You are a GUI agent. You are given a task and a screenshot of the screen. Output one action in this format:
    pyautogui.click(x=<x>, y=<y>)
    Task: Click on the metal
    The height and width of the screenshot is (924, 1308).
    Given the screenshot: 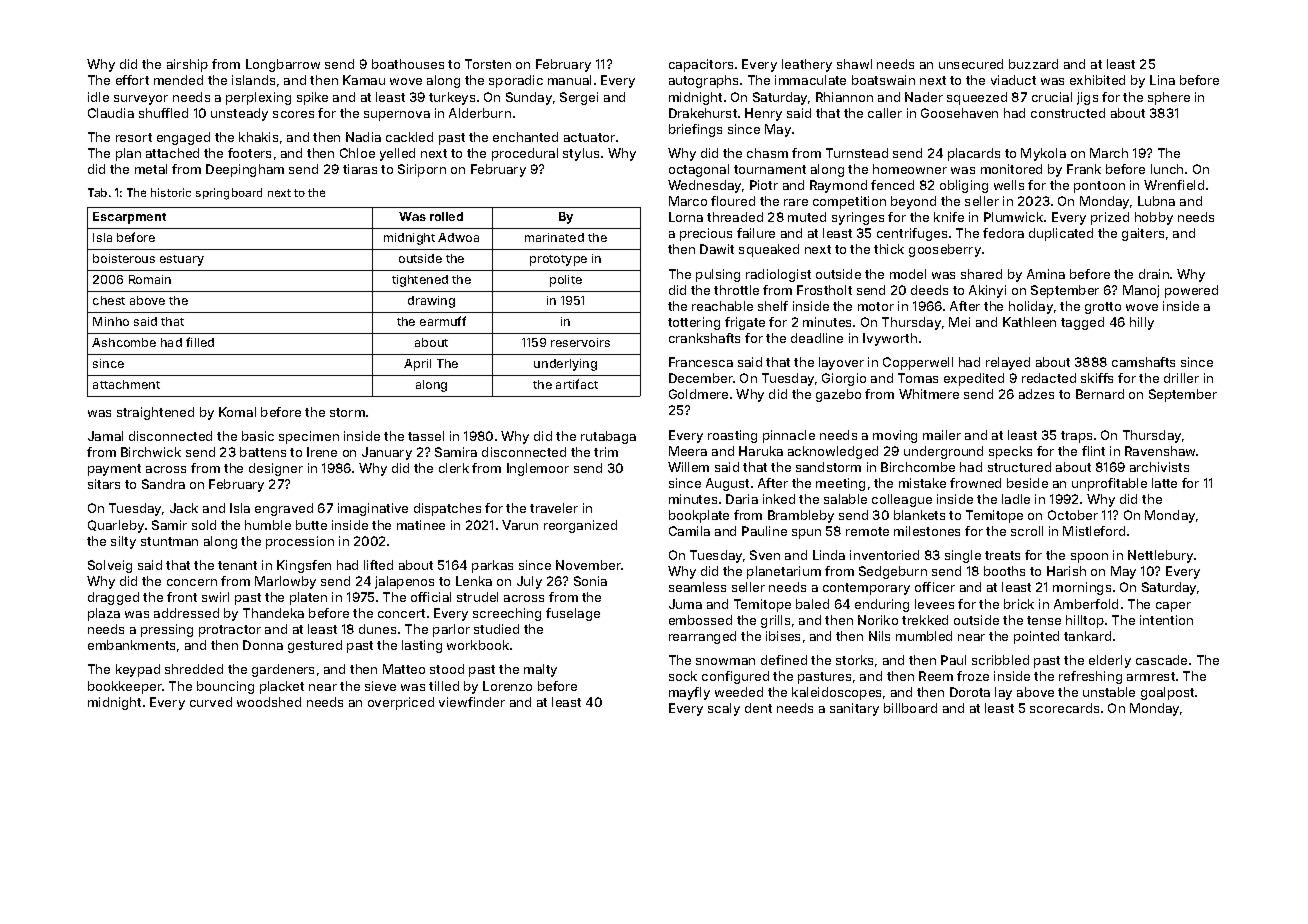 What is the action you would take?
    pyautogui.click(x=151, y=169)
